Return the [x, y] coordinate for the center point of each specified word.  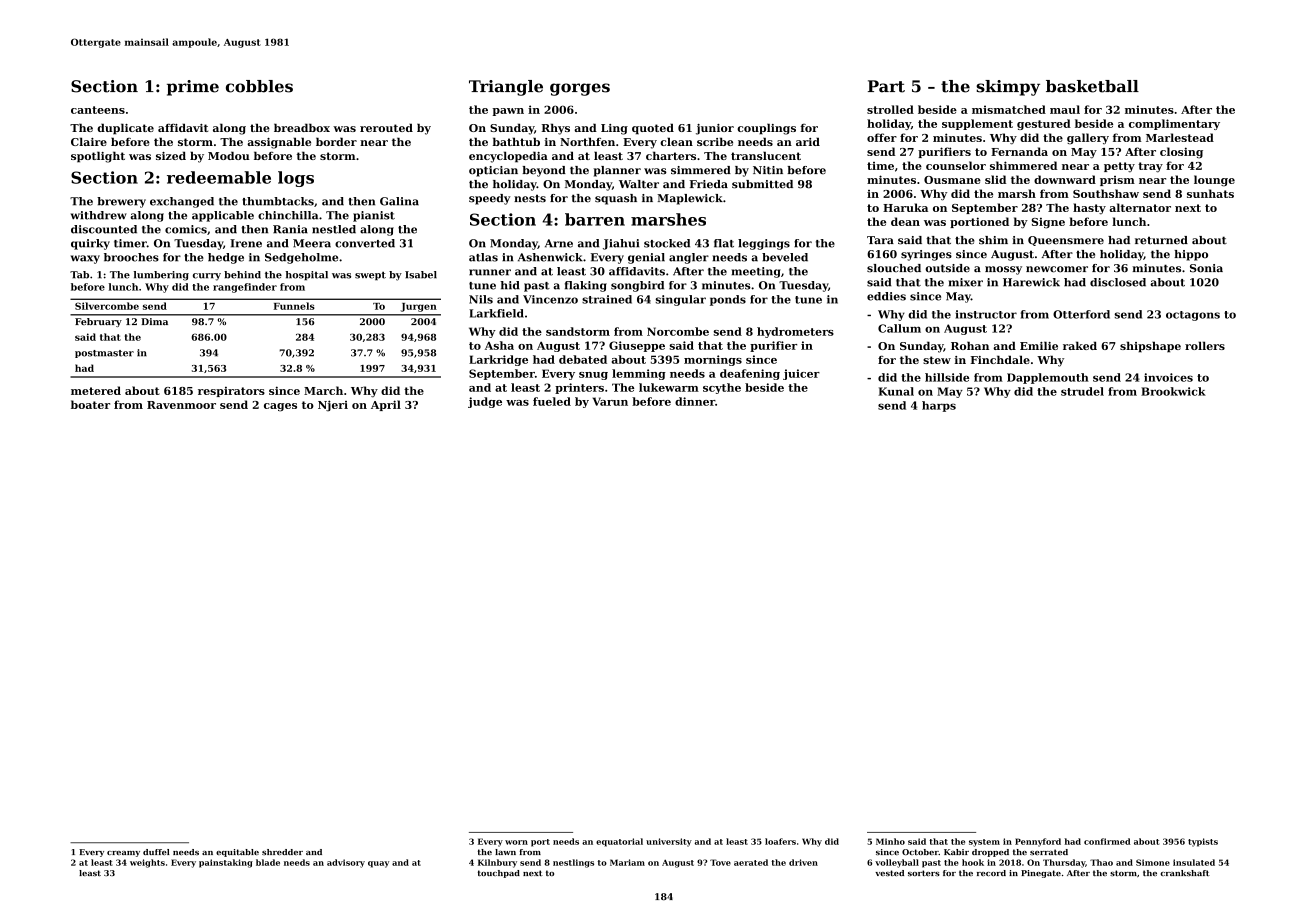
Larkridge [498, 360]
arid [808, 141]
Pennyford [1038, 842]
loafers [780, 841]
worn [516, 842]
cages [280, 407]
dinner [695, 401]
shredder [282, 852]
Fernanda [1019, 151]
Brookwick [1173, 391]
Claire [89, 141]
